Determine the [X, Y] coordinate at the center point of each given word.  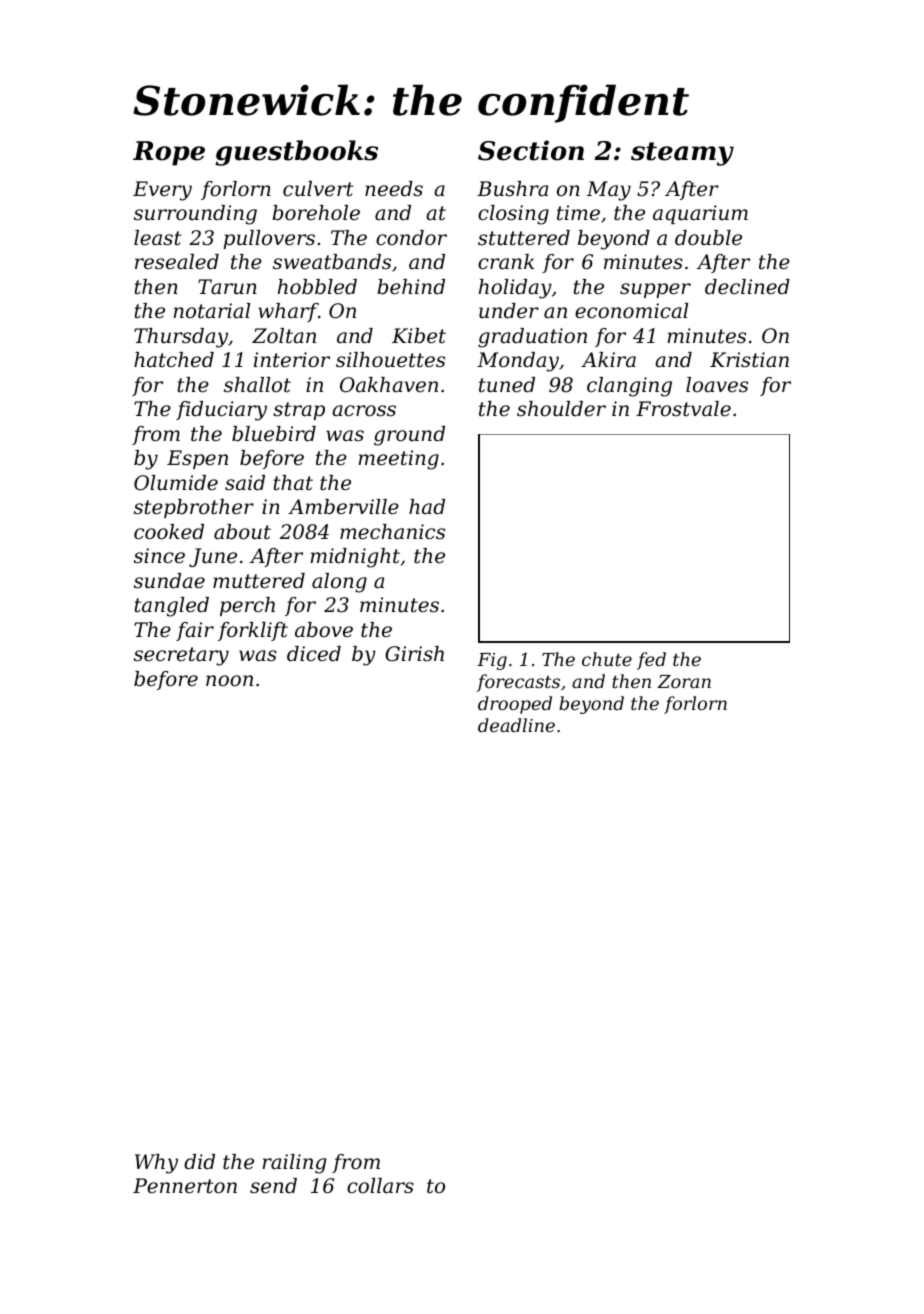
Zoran [684, 681]
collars [380, 1186]
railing [294, 1164]
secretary [181, 656]
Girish [414, 654]
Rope [169, 153]
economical [631, 311]
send [273, 1185]
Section [531, 150]
